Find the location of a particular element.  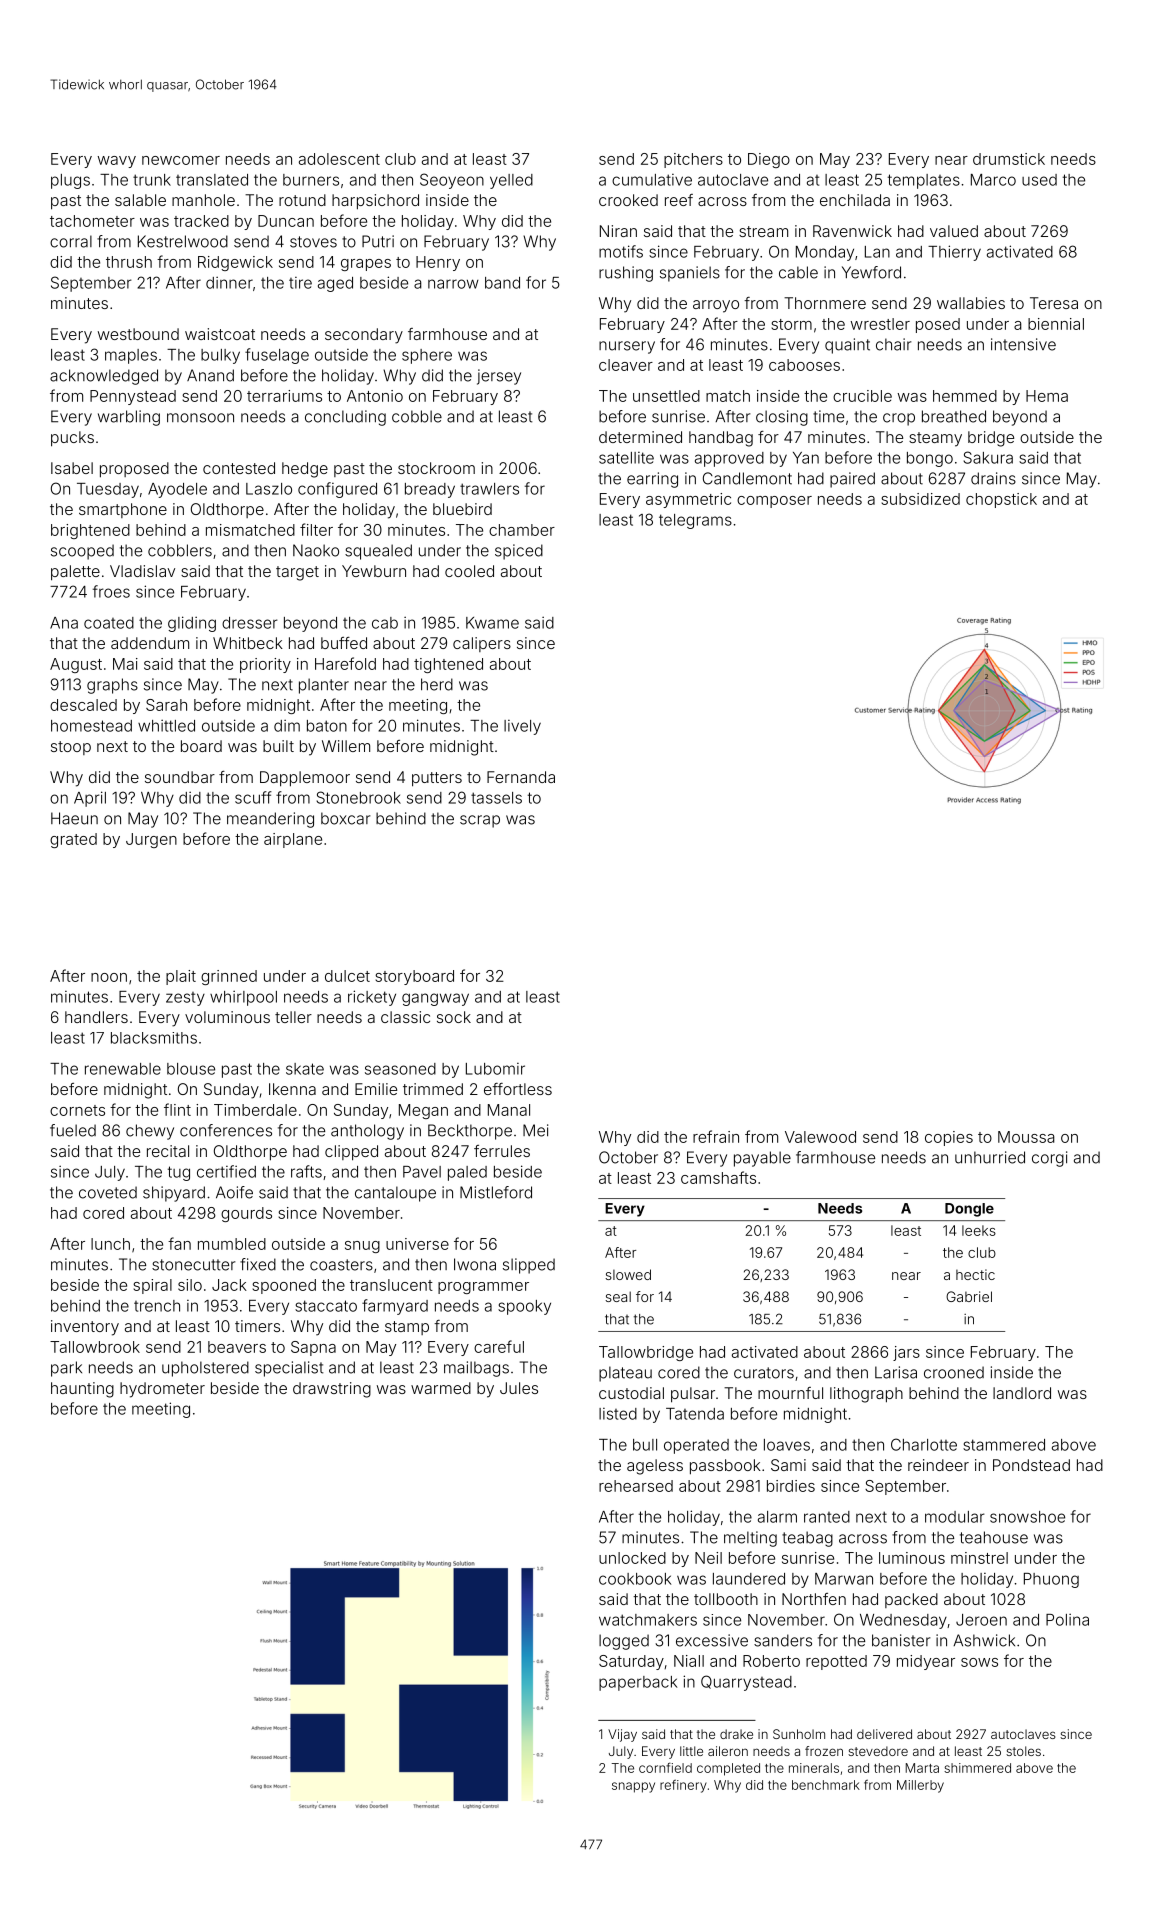

Moussa is located at coordinates (1026, 1137).
